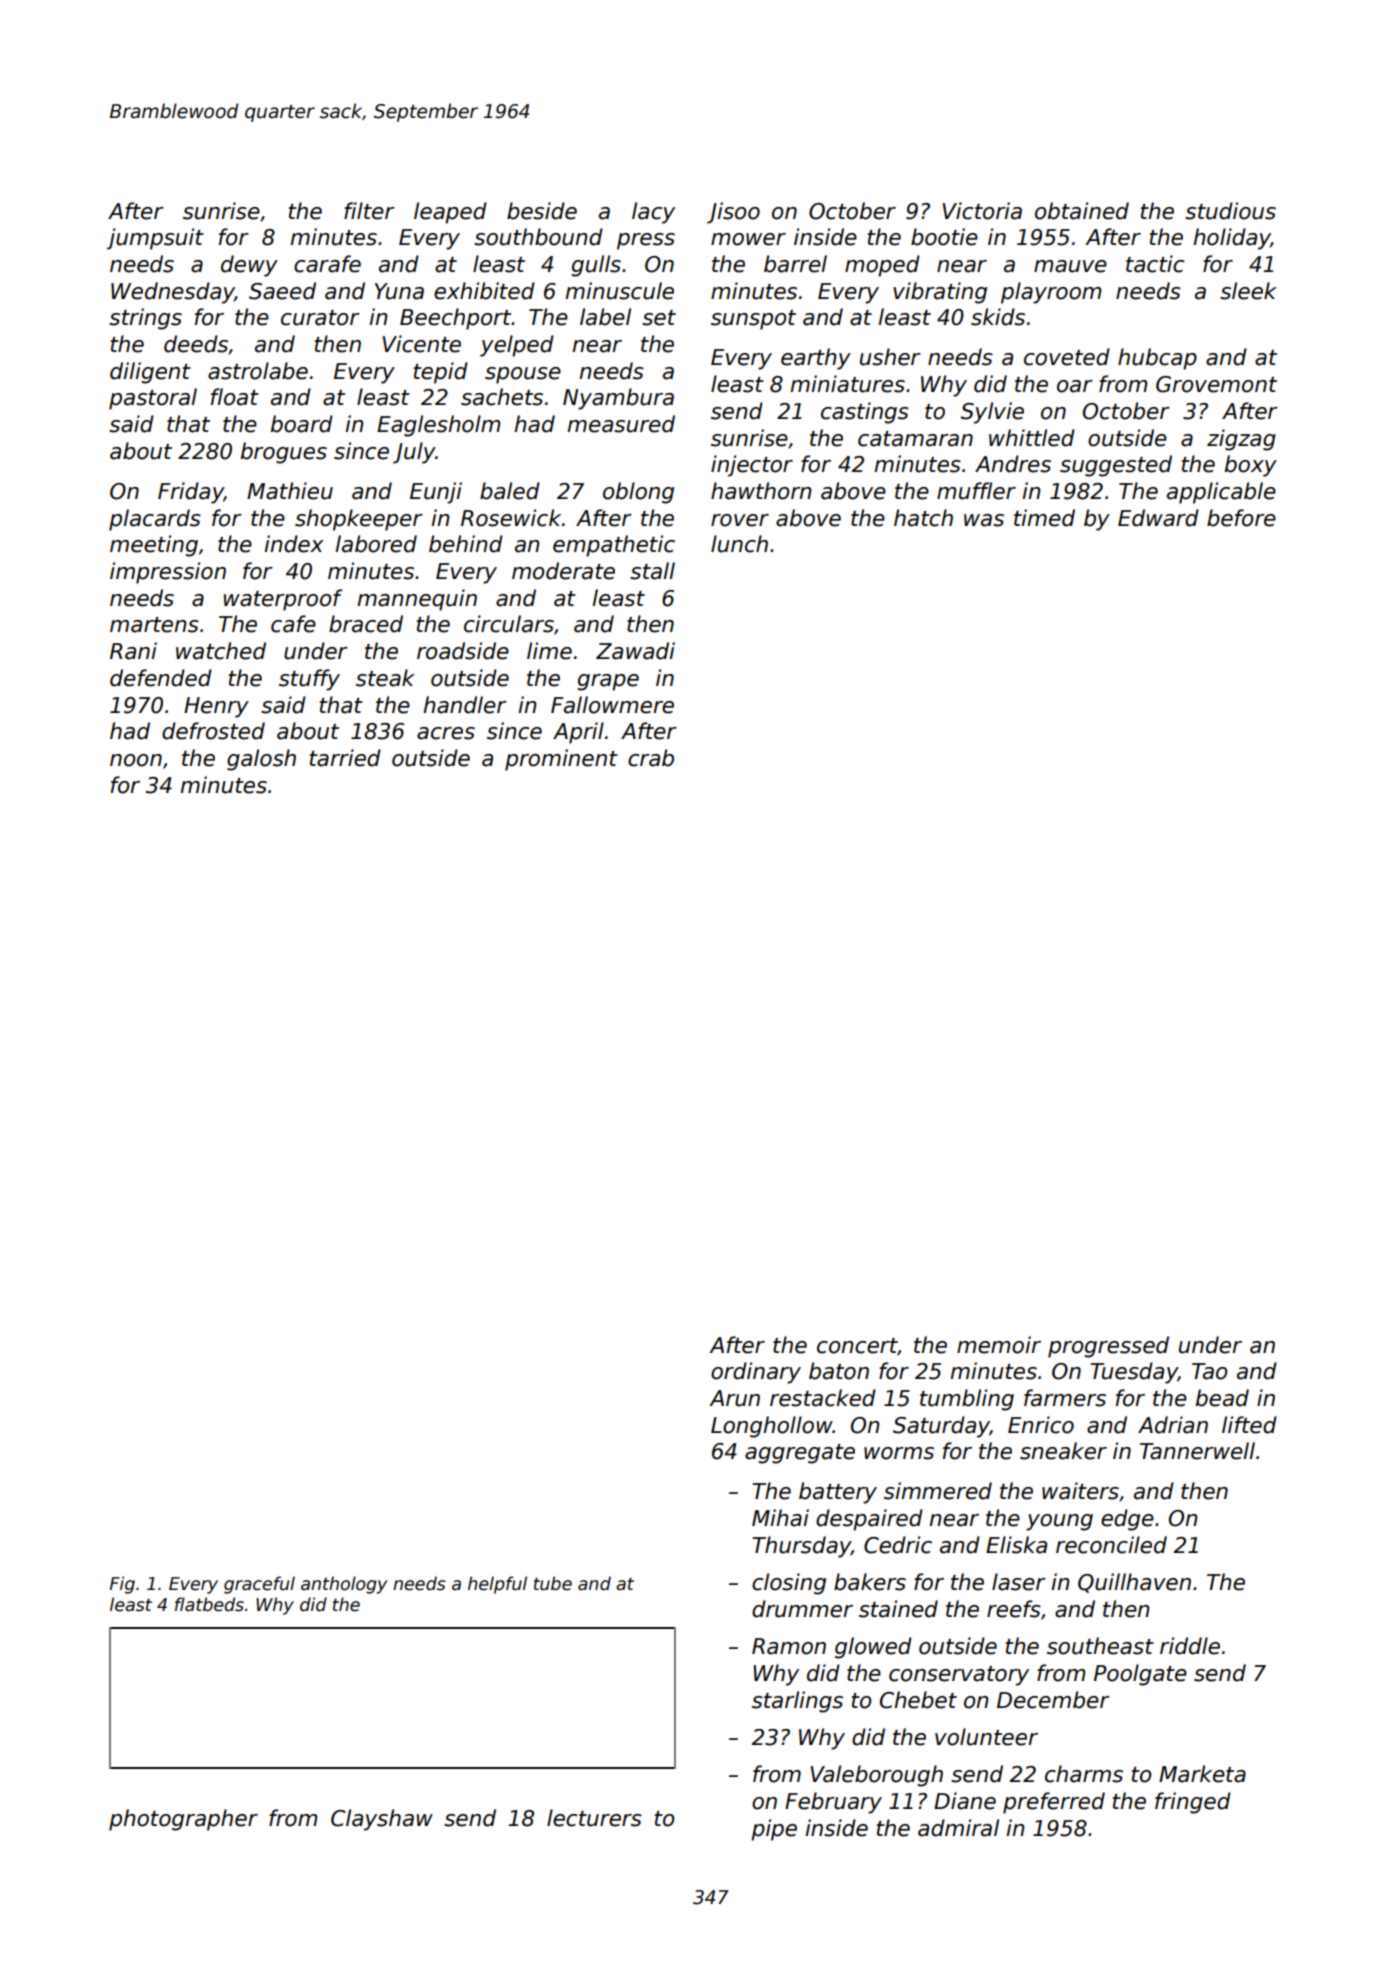 The width and height of the screenshot is (1386, 1969). I want to click on restacked, so click(823, 1398).
